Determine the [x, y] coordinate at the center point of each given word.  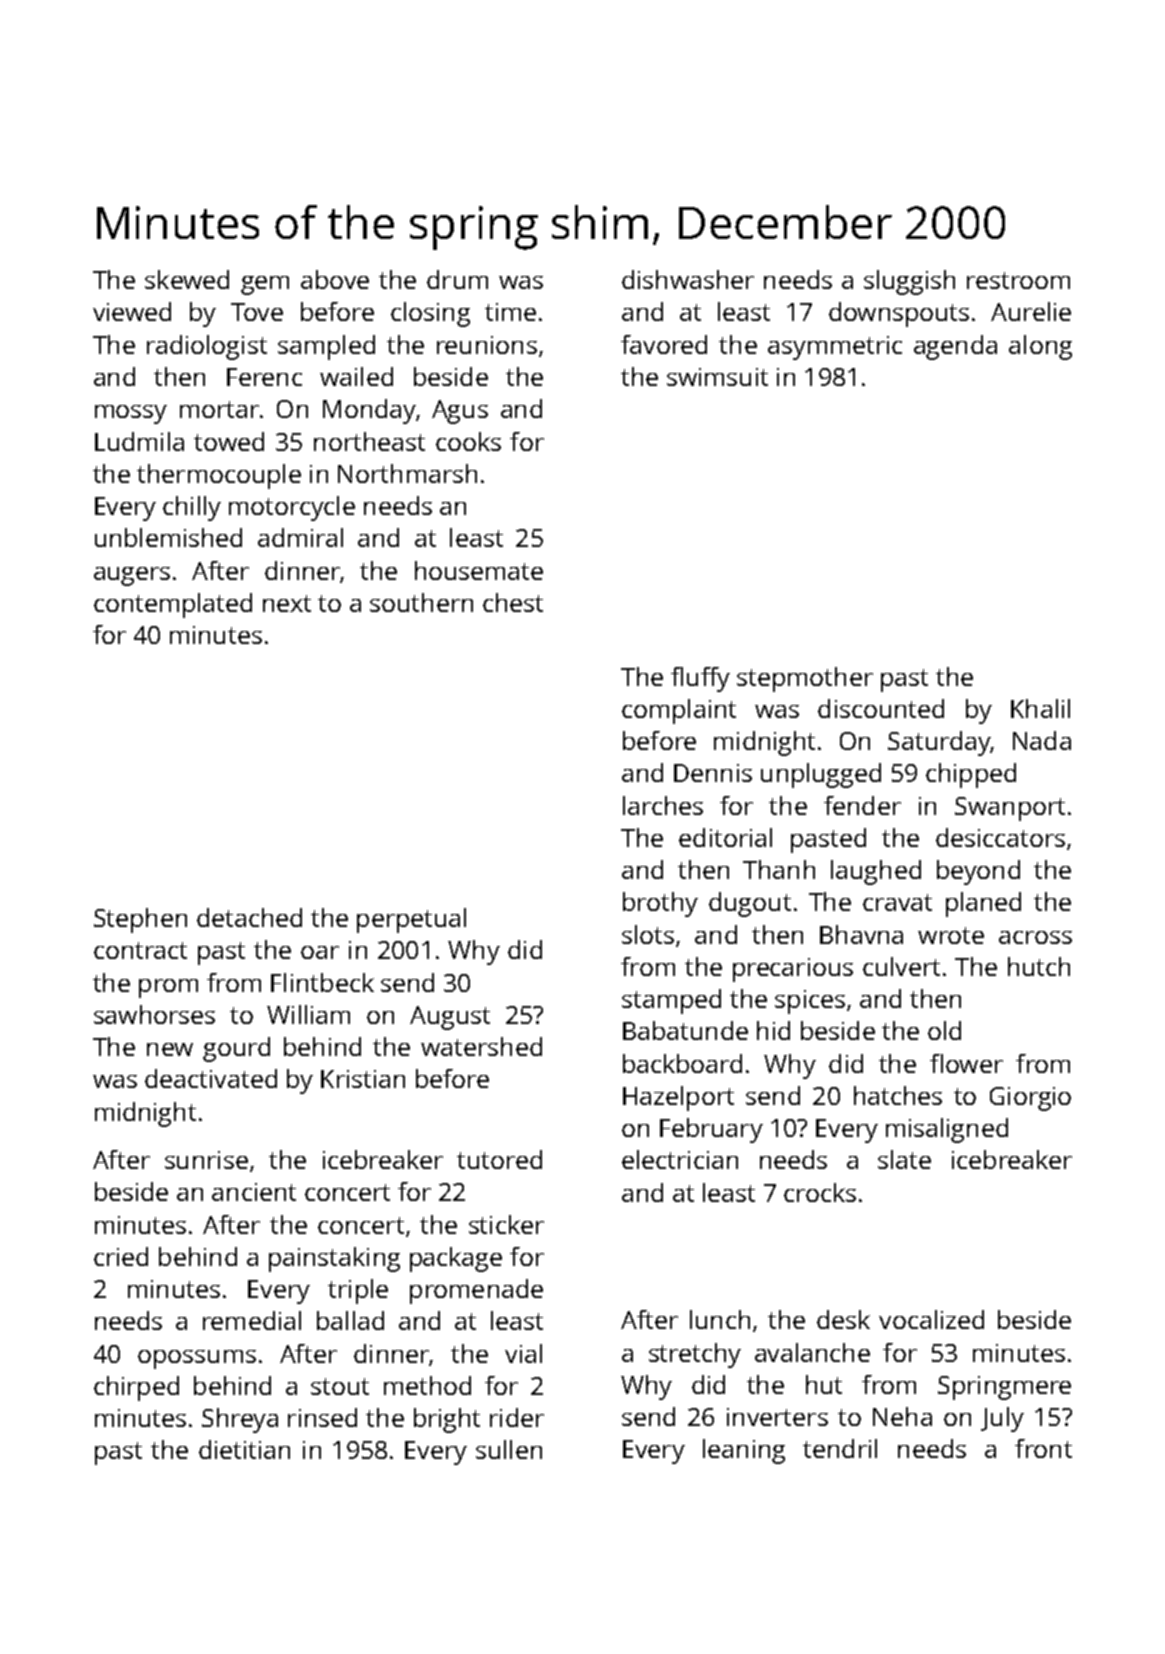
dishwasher [688, 279]
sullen [509, 1449]
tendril [840, 1448]
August [450, 1018]
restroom [1018, 280]
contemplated [173, 605]
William [308, 1014]
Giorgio [1030, 1099]
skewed [187, 279]
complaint [679, 711]
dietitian [244, 1449]
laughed [876, 872]
